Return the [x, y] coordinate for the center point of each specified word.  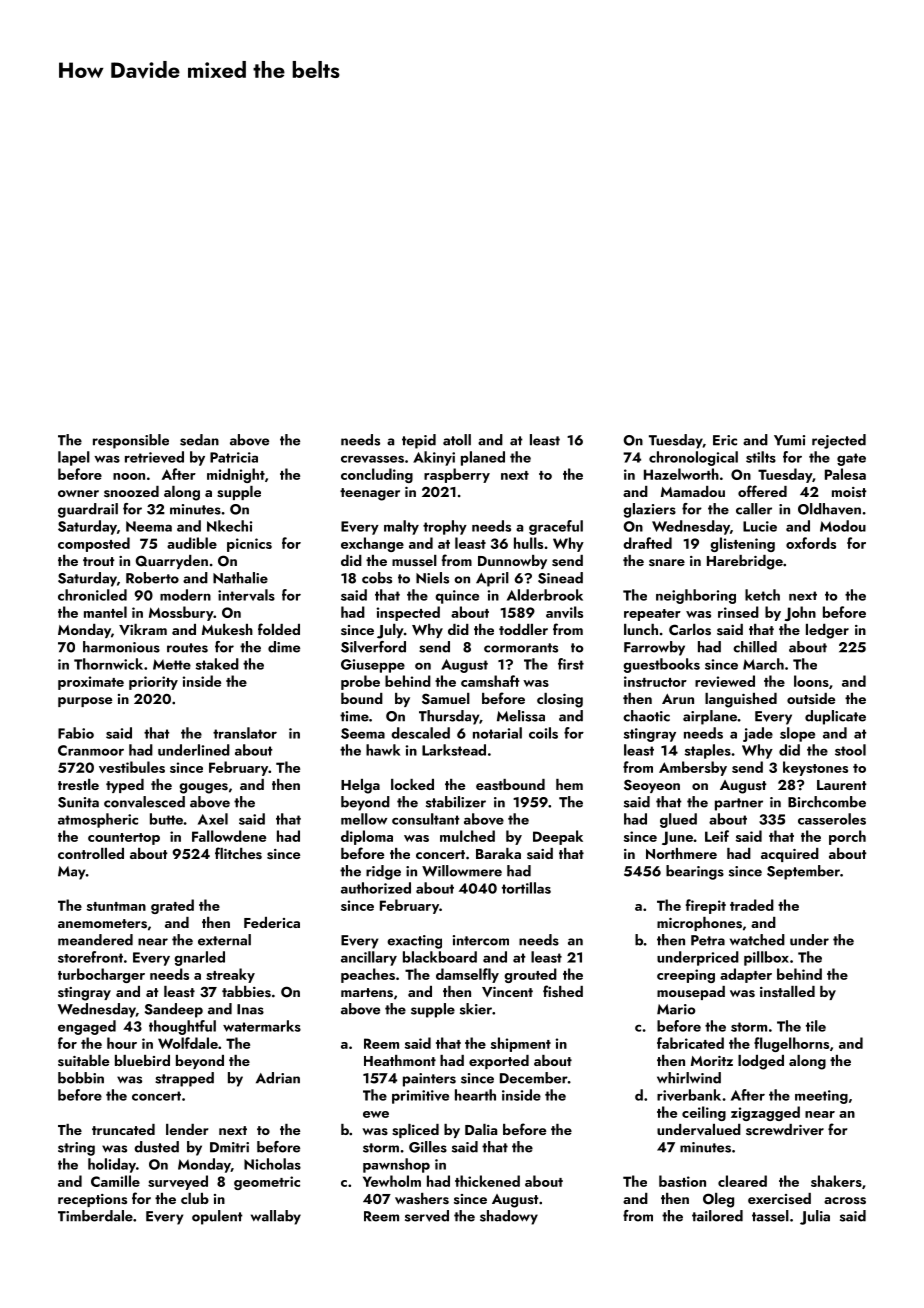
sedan [199, 440]
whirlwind [689, 1078]
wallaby [276, 1217]
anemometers [102, 924]
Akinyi [434, 458]
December [534, 1078]
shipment [521, 1044]
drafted [647, 543]
